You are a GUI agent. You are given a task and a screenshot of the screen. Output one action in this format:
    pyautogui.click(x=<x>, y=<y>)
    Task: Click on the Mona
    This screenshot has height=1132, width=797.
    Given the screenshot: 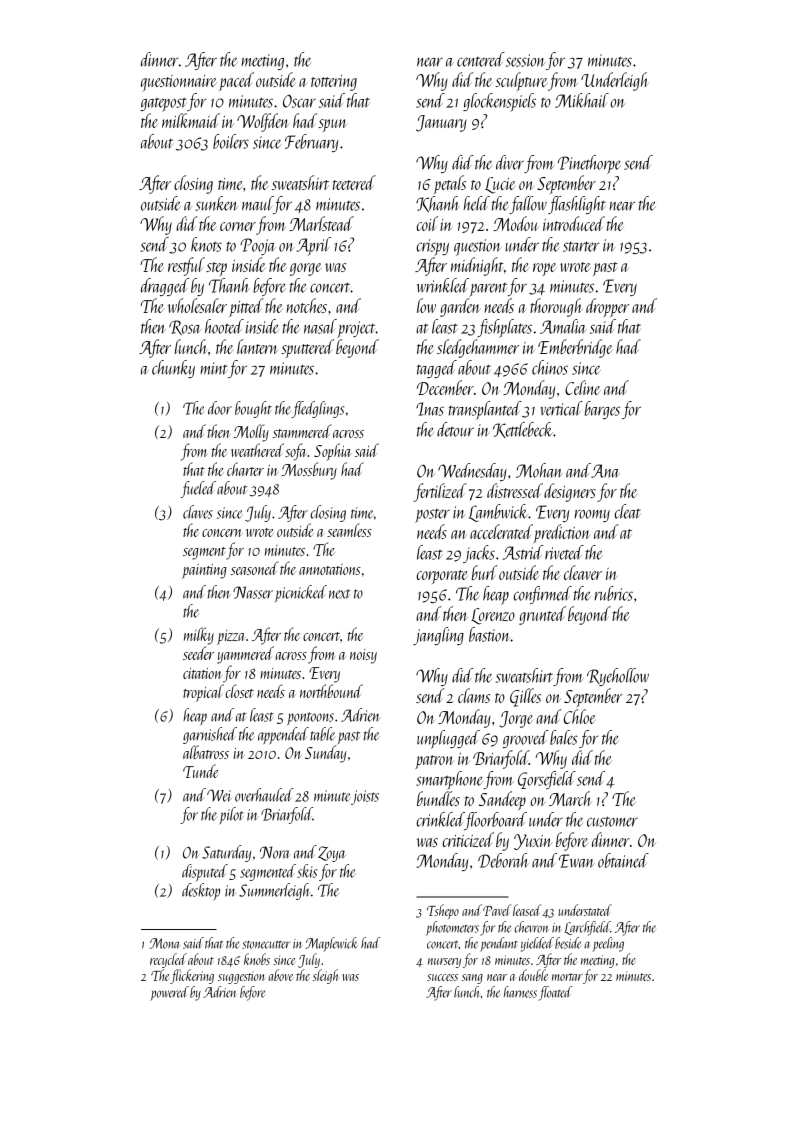 What is the action you would take?
    pyautogui.click(x=165, y=943)
